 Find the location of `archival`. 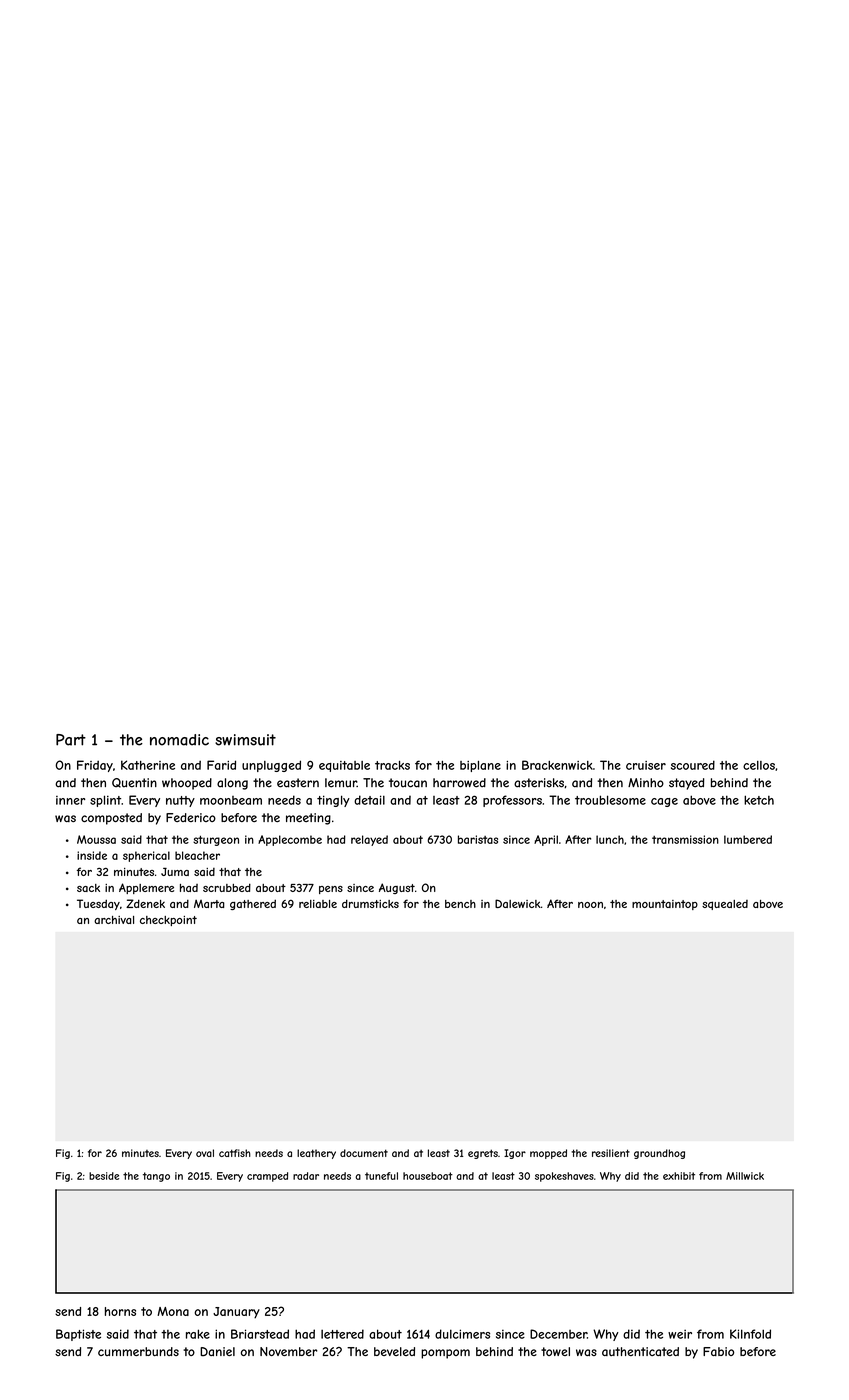

archival is located at coordinates (114, 920).
